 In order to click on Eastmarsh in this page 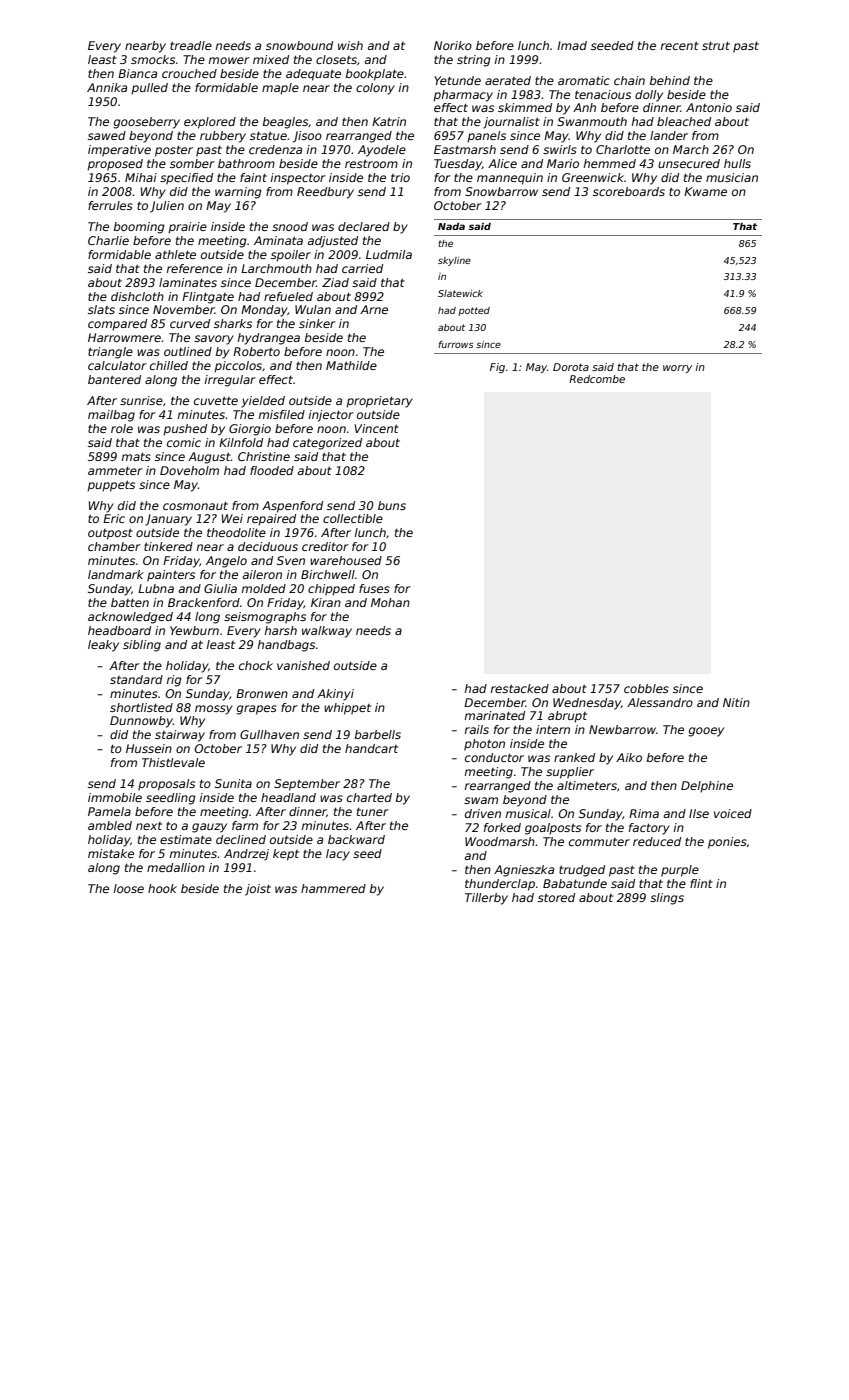, I will do `click(465, 149)`.
